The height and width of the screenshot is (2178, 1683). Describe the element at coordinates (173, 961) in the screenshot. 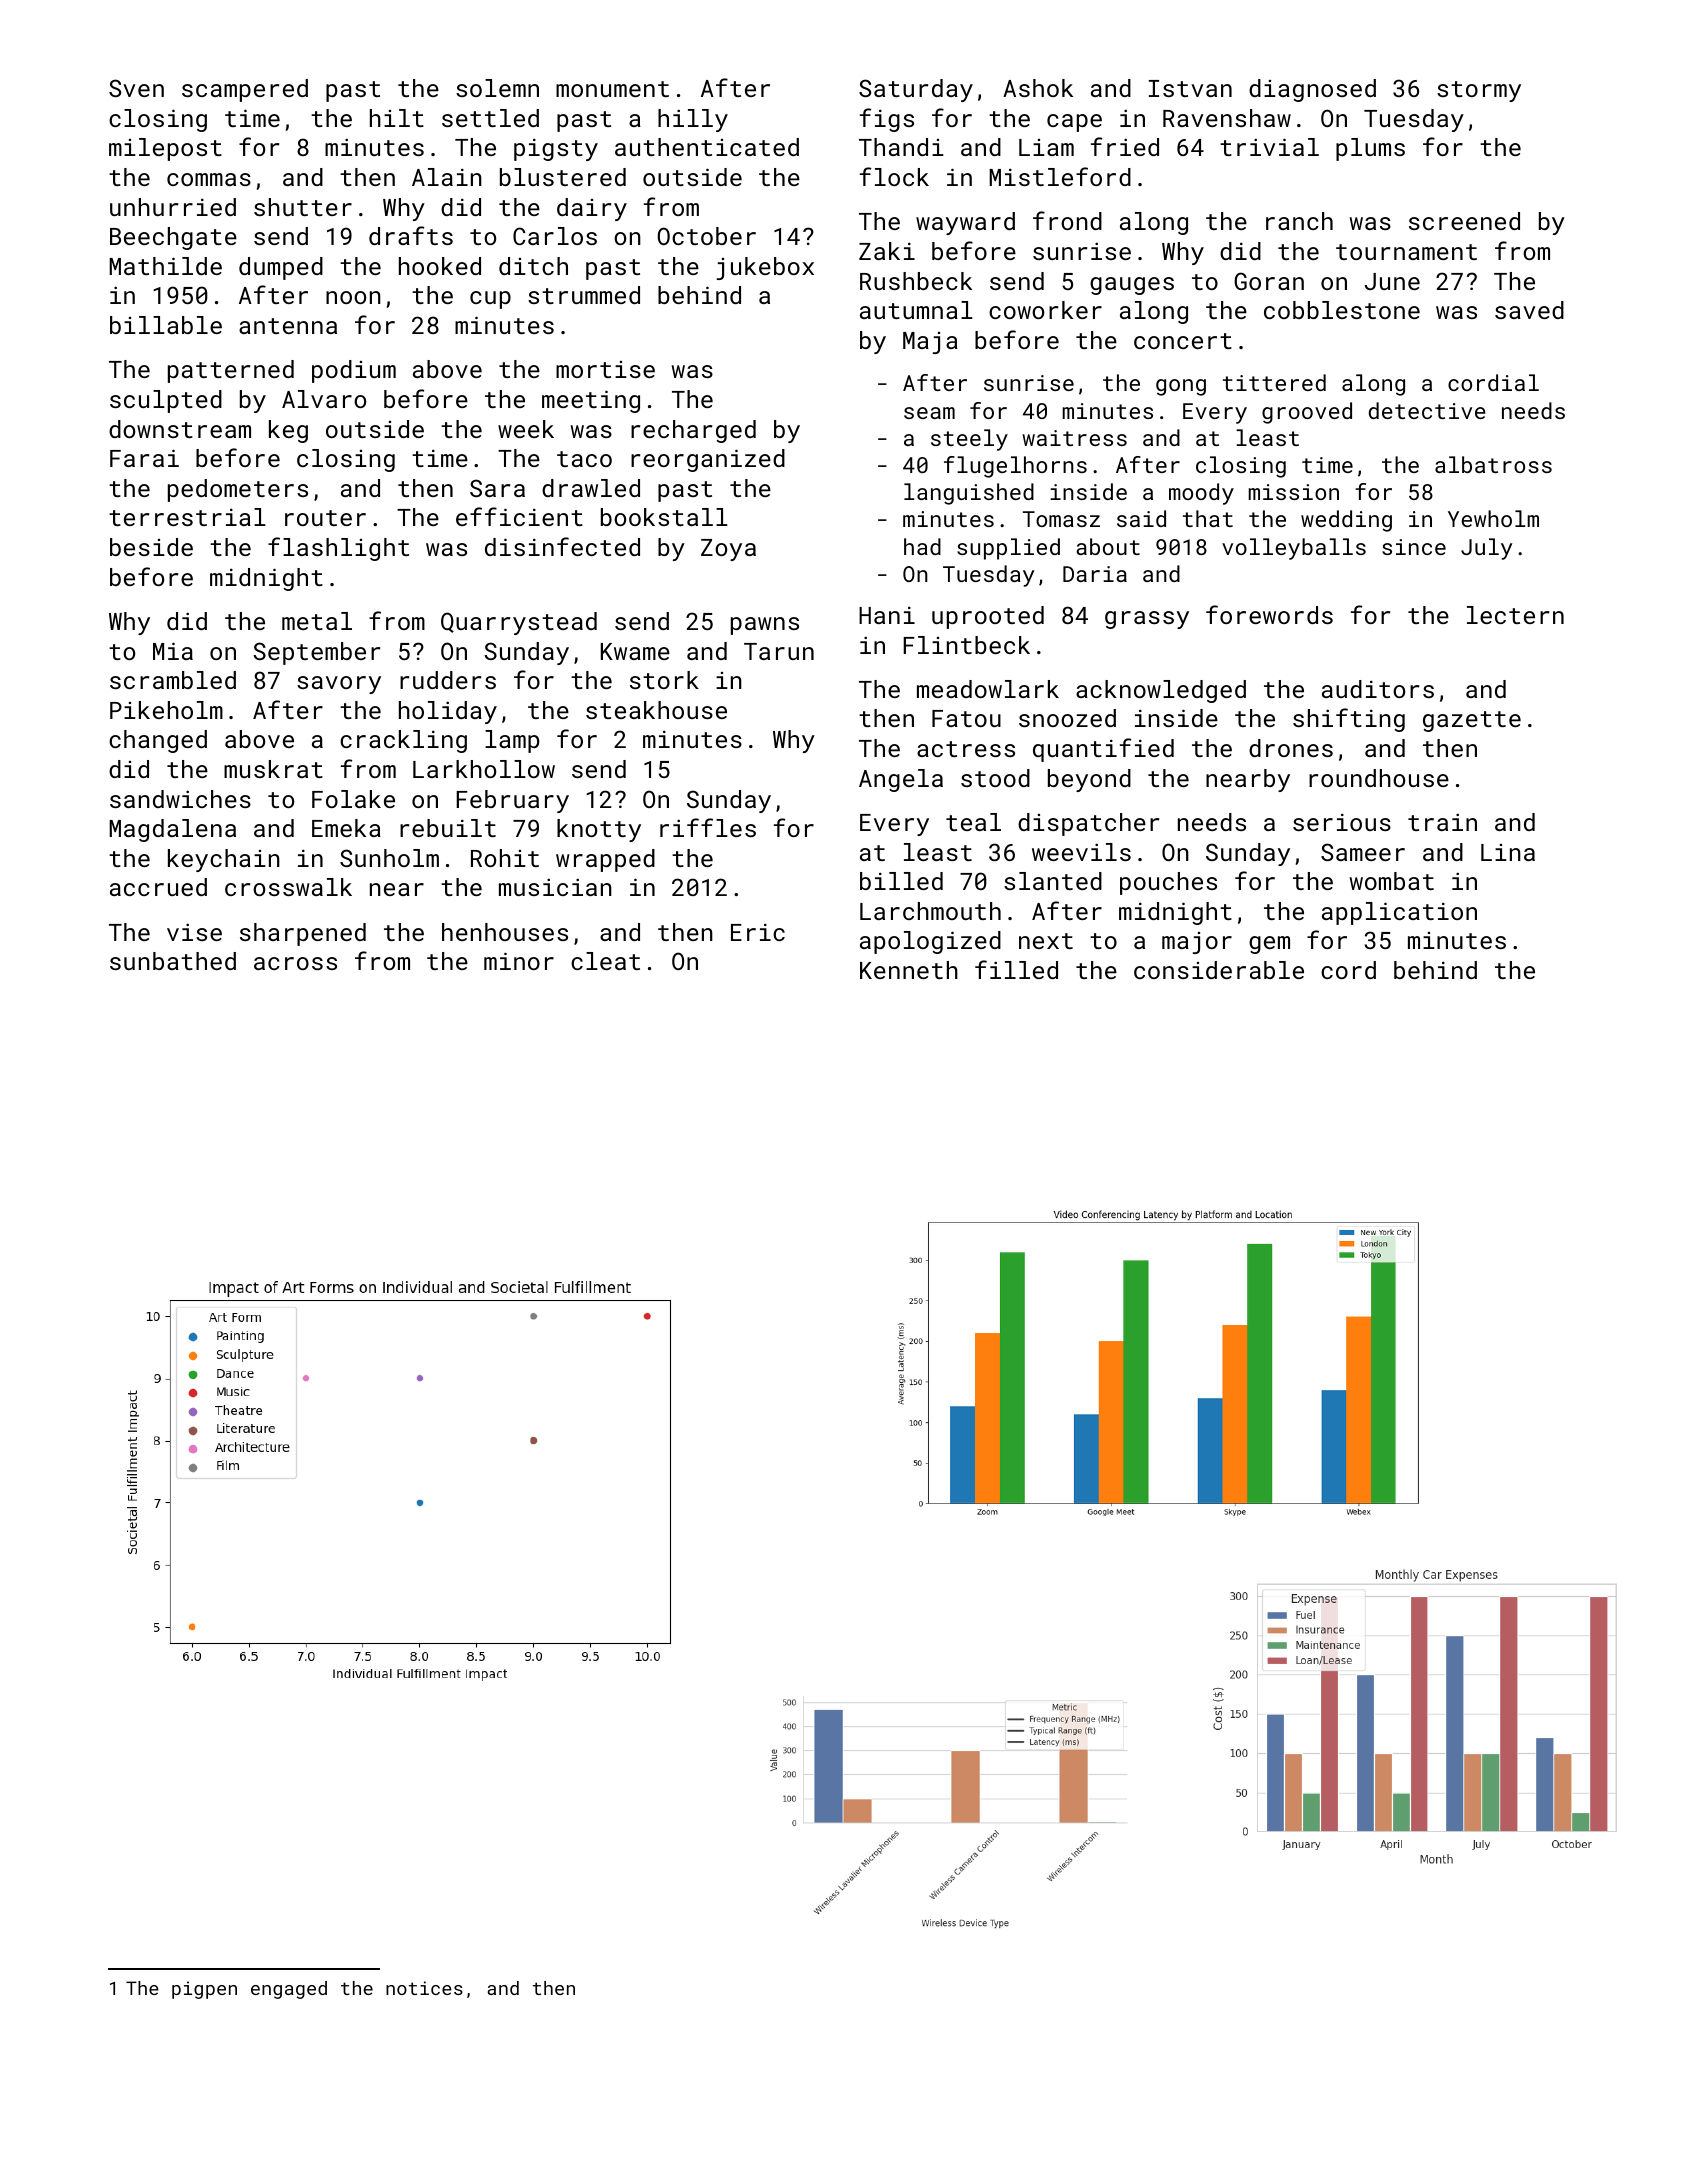

I see `sunbathed` at that location.
